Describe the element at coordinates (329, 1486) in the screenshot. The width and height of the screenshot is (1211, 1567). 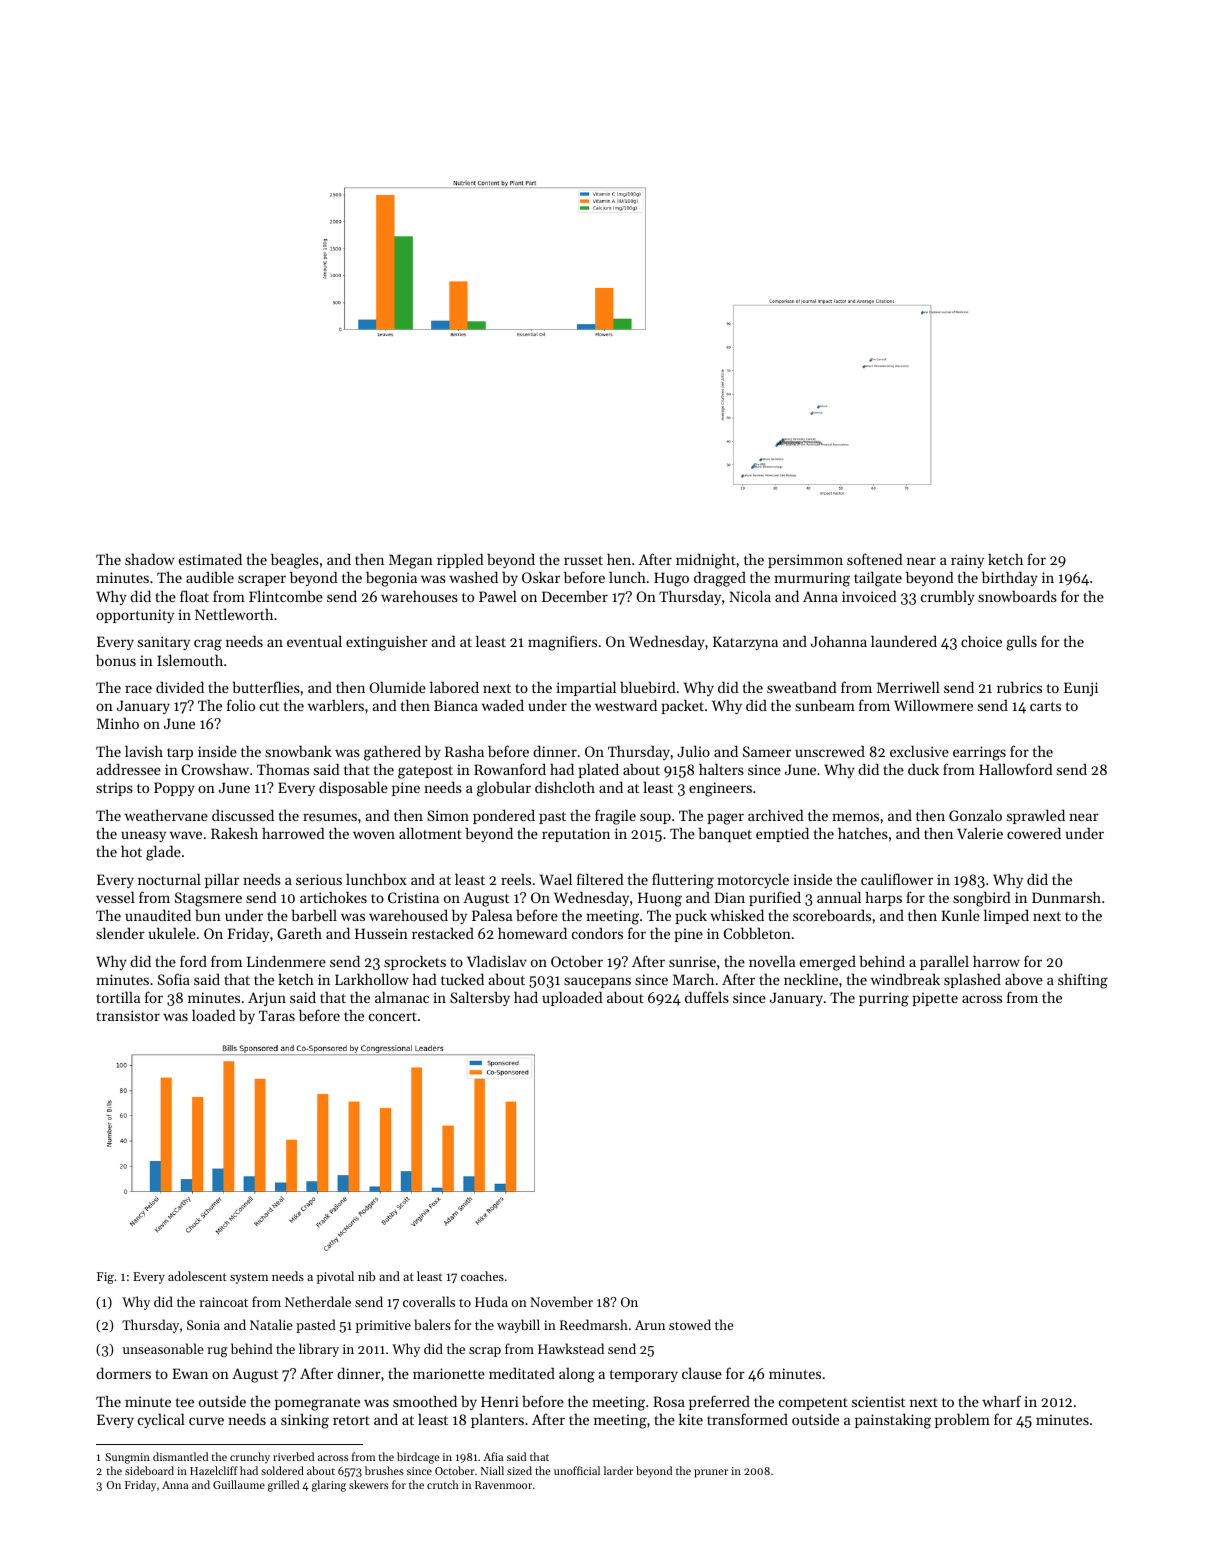
I see `glaring` at that location.
